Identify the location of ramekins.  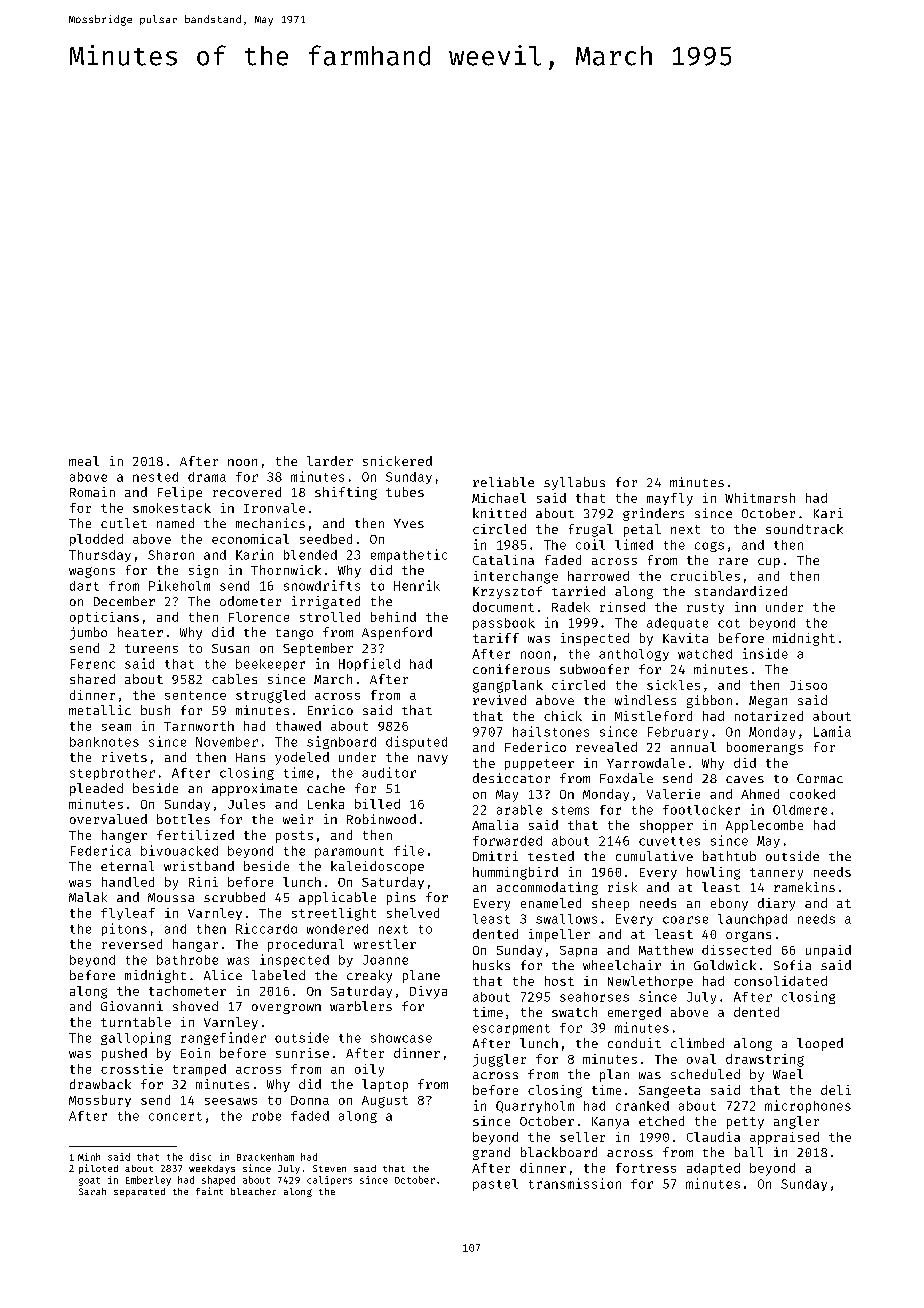
(804, 887).
